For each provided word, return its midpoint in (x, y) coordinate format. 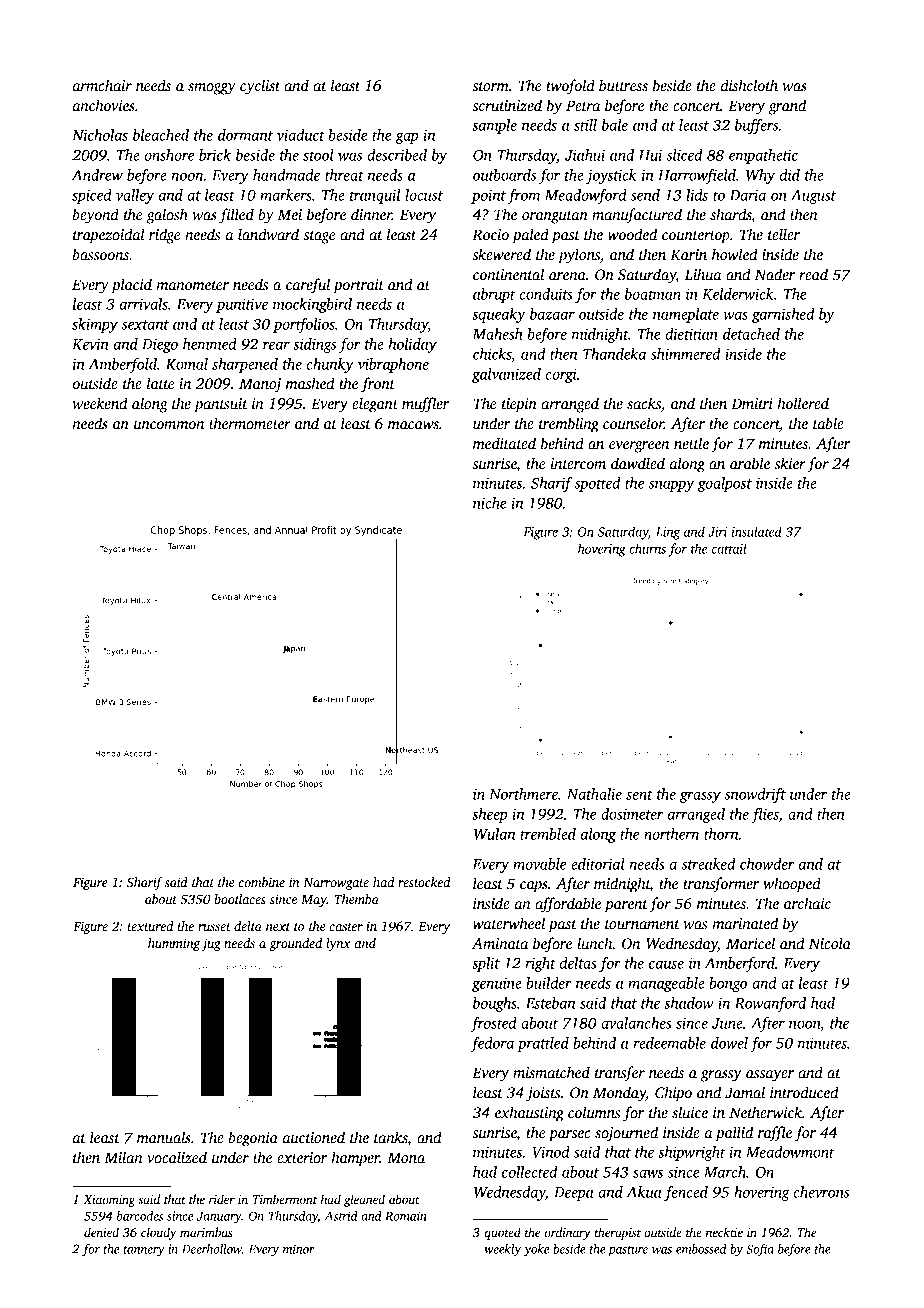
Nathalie (594, 794)
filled (236, 216)
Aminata (500, 943)
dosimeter (632, 814)
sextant (145, 325)
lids (697, 195)
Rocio (490, 234)
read (813, 274)
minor (299, 1249)
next (278, 927)
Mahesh (497, 334)
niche (490, 503)
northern (671, 834)
